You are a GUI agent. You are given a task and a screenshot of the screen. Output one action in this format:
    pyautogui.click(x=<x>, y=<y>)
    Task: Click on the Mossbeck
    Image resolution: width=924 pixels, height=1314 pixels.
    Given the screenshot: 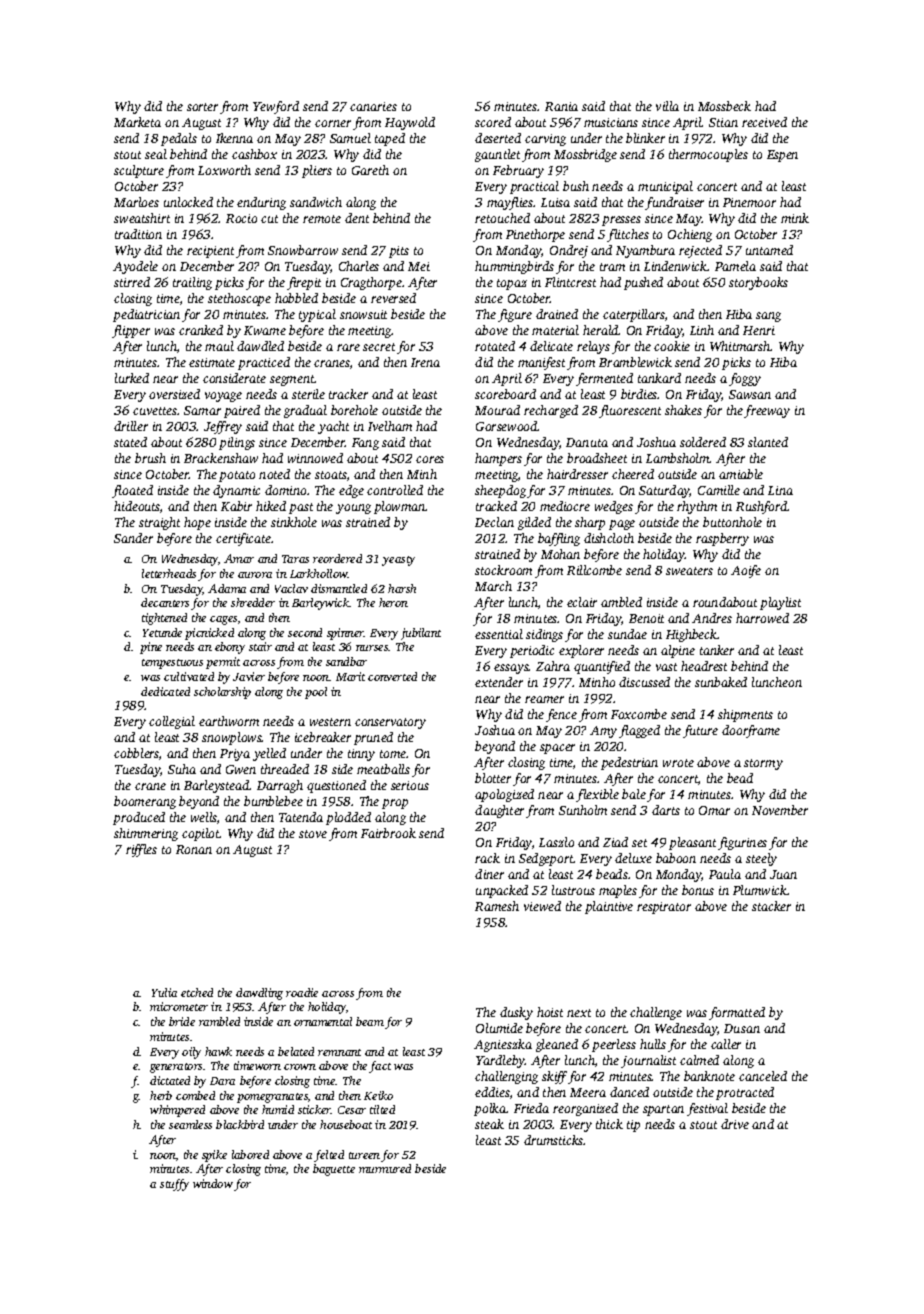 What is the action you would take?
    pyautogui.click(x=724, y=106)
